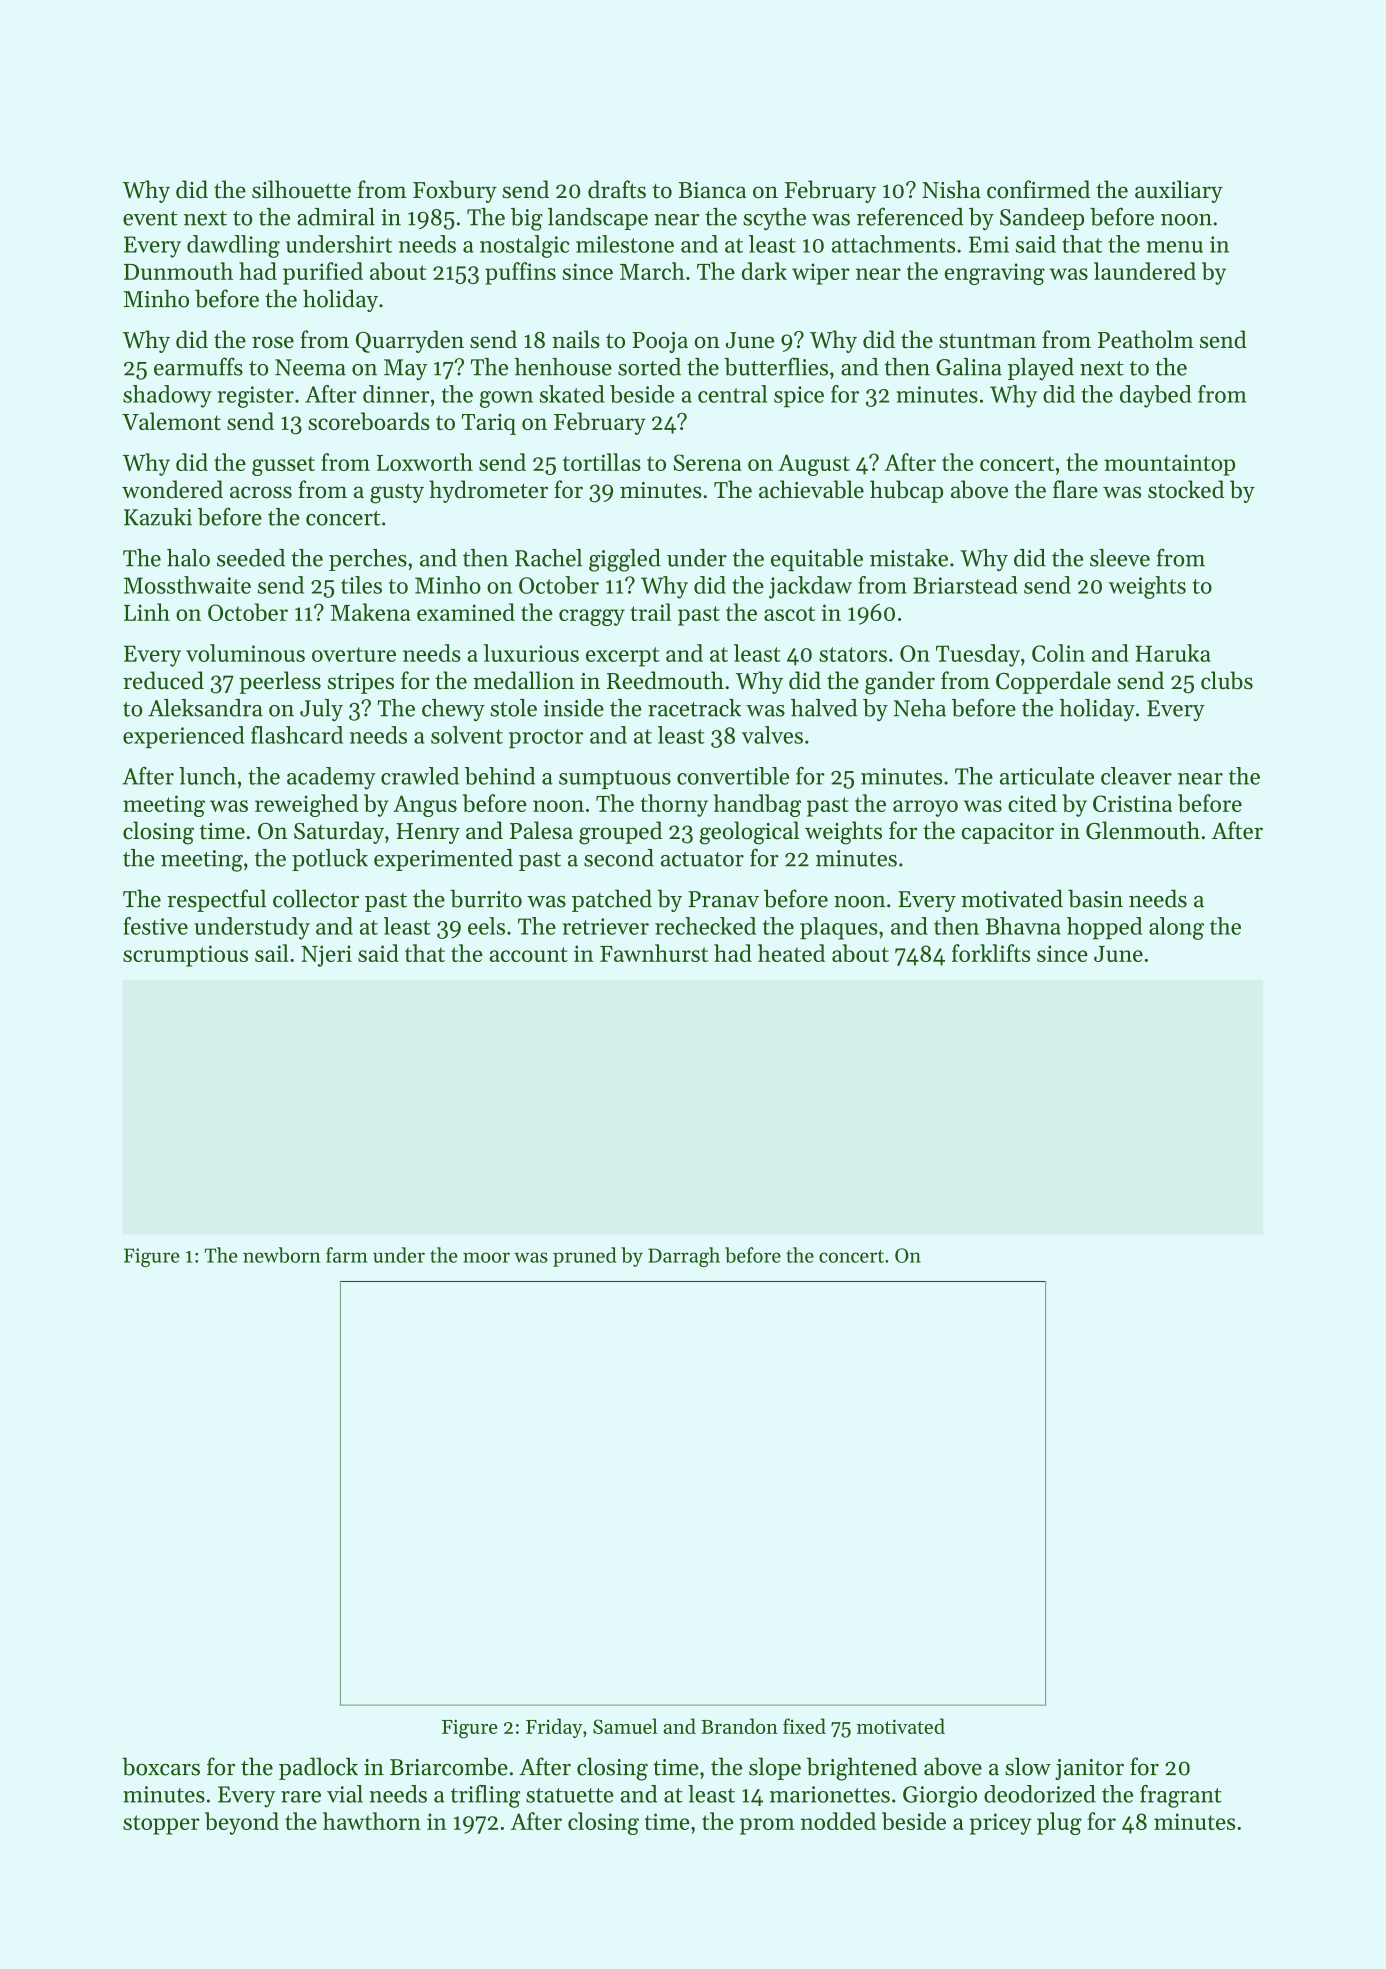 The width and height of the screenshot is (1386, 1969). I want to click on hawthorn, so click(372, 1821).
